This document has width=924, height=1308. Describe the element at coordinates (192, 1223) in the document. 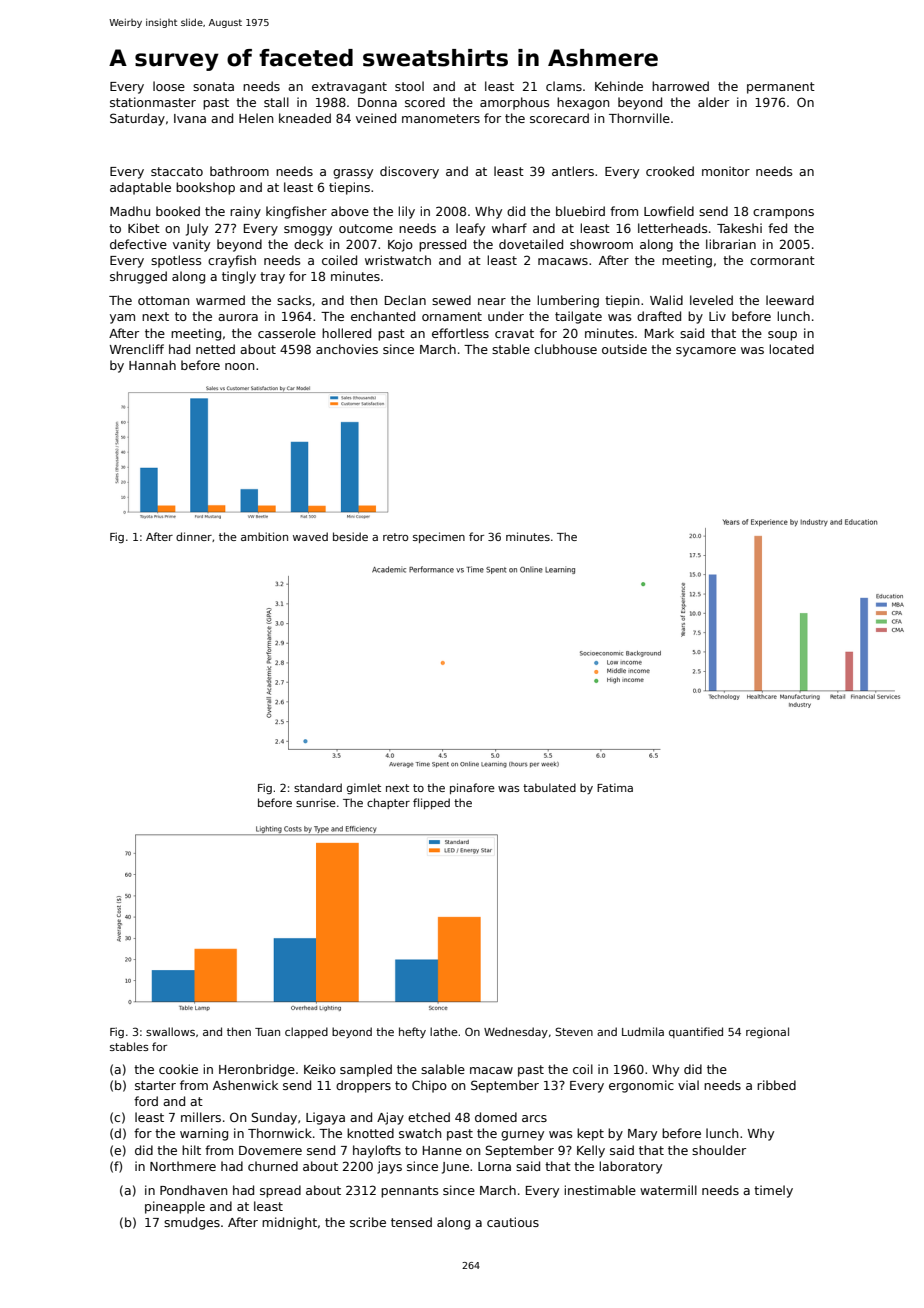

I see `smudges` at that location.
